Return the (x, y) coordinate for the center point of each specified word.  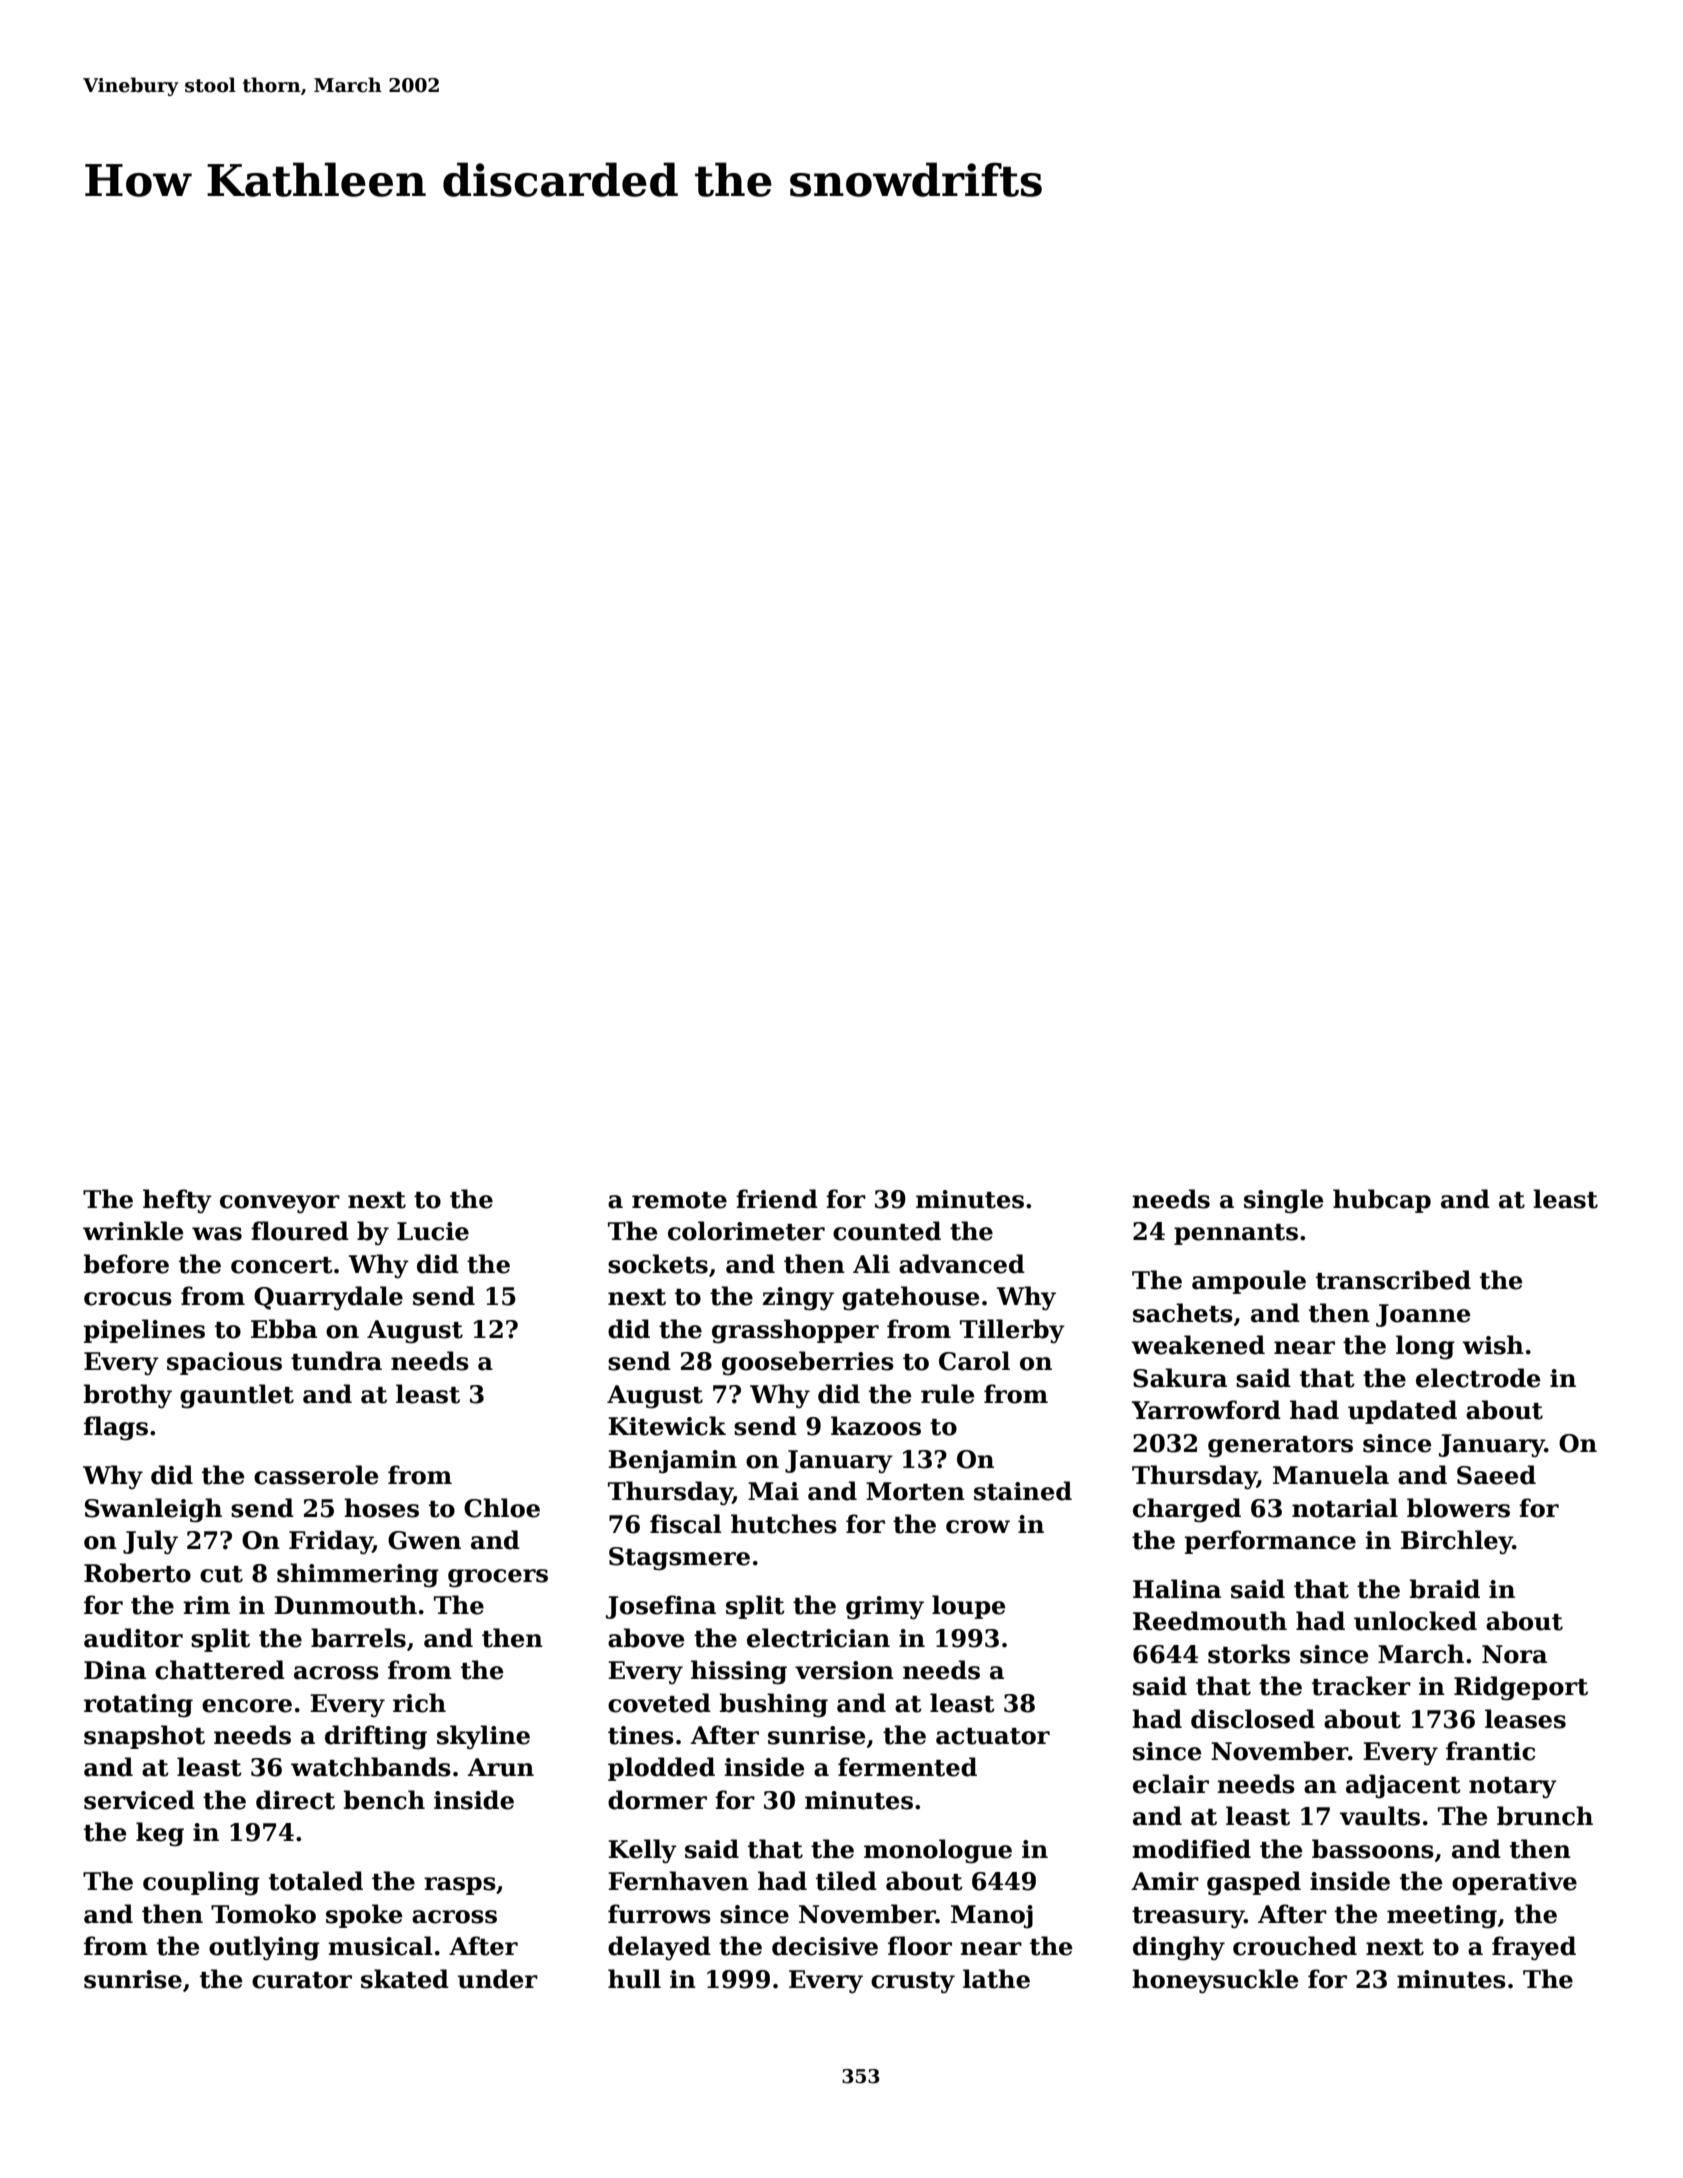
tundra (336, 1361)
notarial (1345, 1508)
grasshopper (795, 1331)
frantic (1490, 1751)
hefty (177, 1201)
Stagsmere (679, 1559)
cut (221, 1574)
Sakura (1180, 1378)
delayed (659, 1948)
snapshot (144, 1737)
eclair (1171, 1784)
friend (777, 1199)
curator (302, 1980)
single (1284, 1201)
